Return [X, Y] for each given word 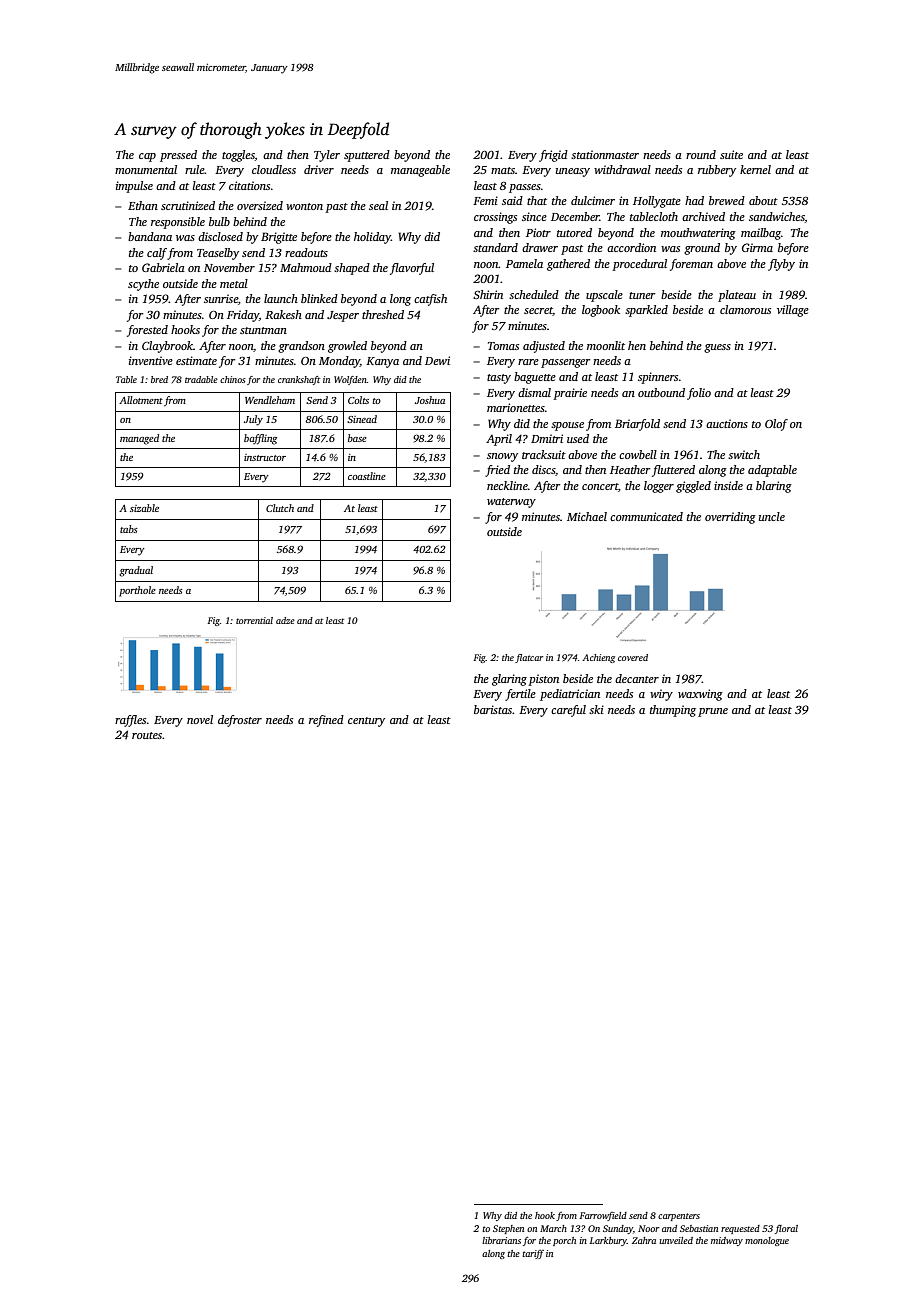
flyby [781, 265]
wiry [661, 695]
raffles [130, 721]
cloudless [274, 169]
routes [147, 735]
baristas [493, 709]
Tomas [503, 346]
